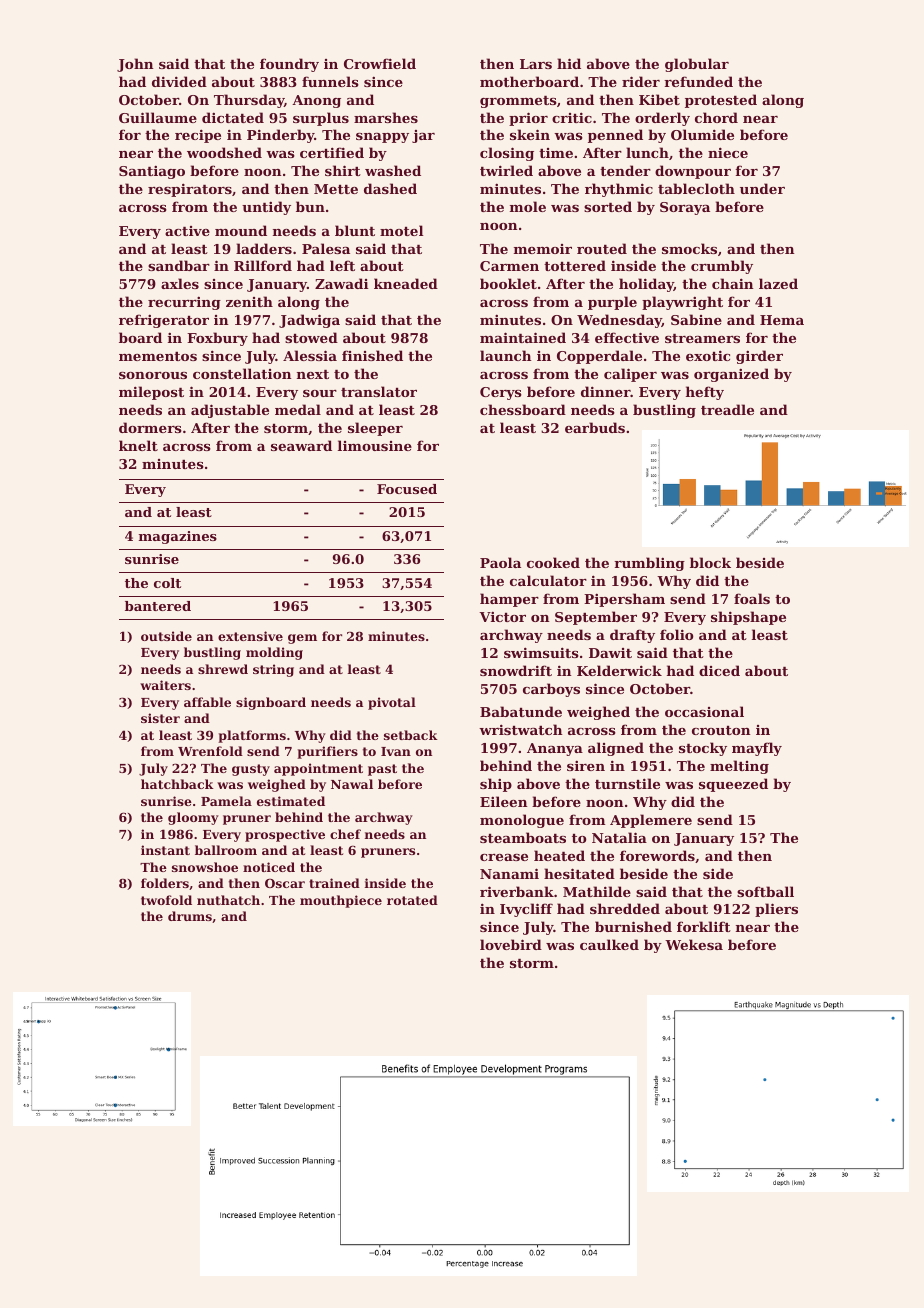  I want to click on Lars, so click(536, 64).
